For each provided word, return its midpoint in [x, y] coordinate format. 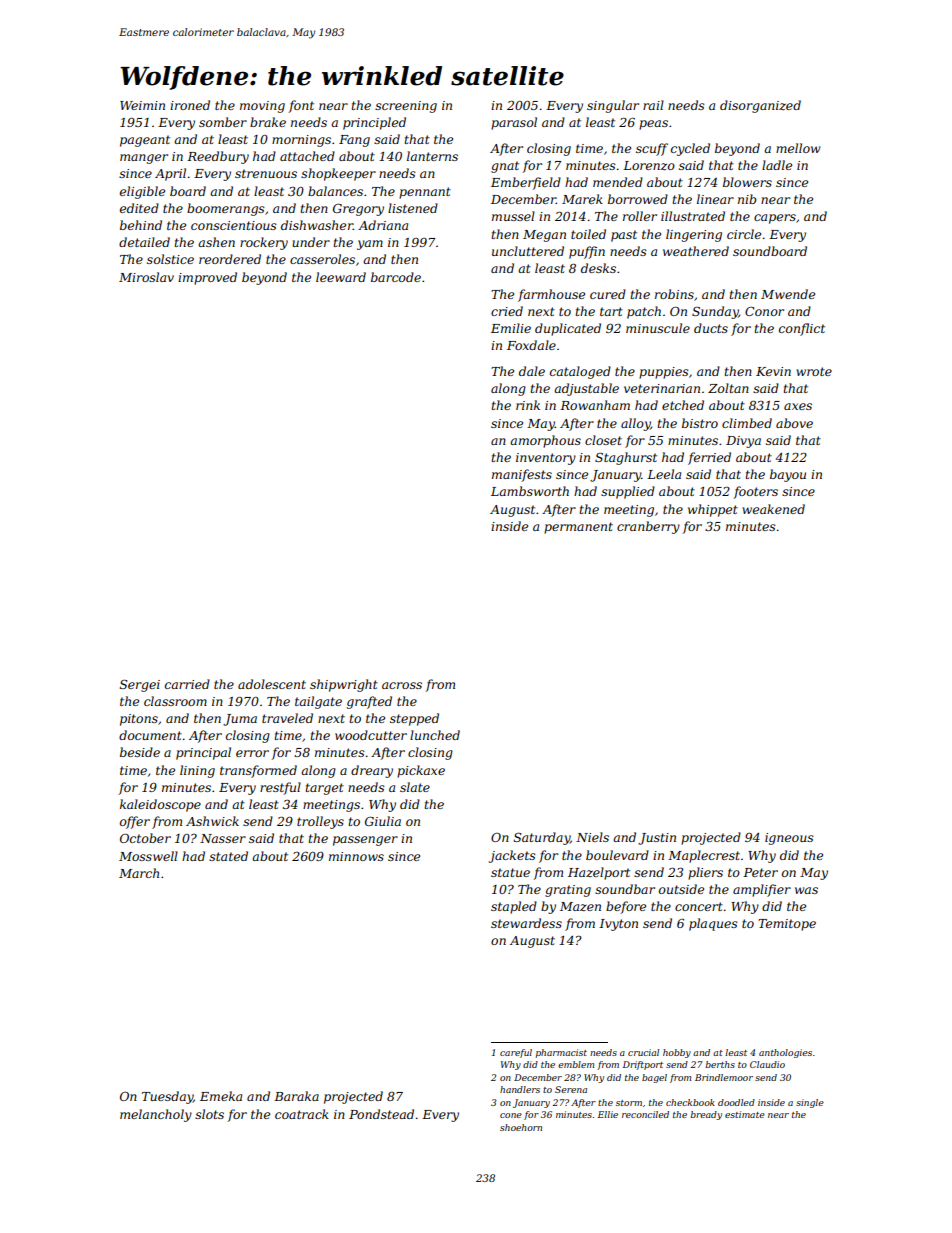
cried [507, 311]
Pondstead [381, 1114]
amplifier [762, 890]
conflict [802, 329]
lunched [435, 735]
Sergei [140, 686]
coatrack [302, 1114]
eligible [142, 192]
